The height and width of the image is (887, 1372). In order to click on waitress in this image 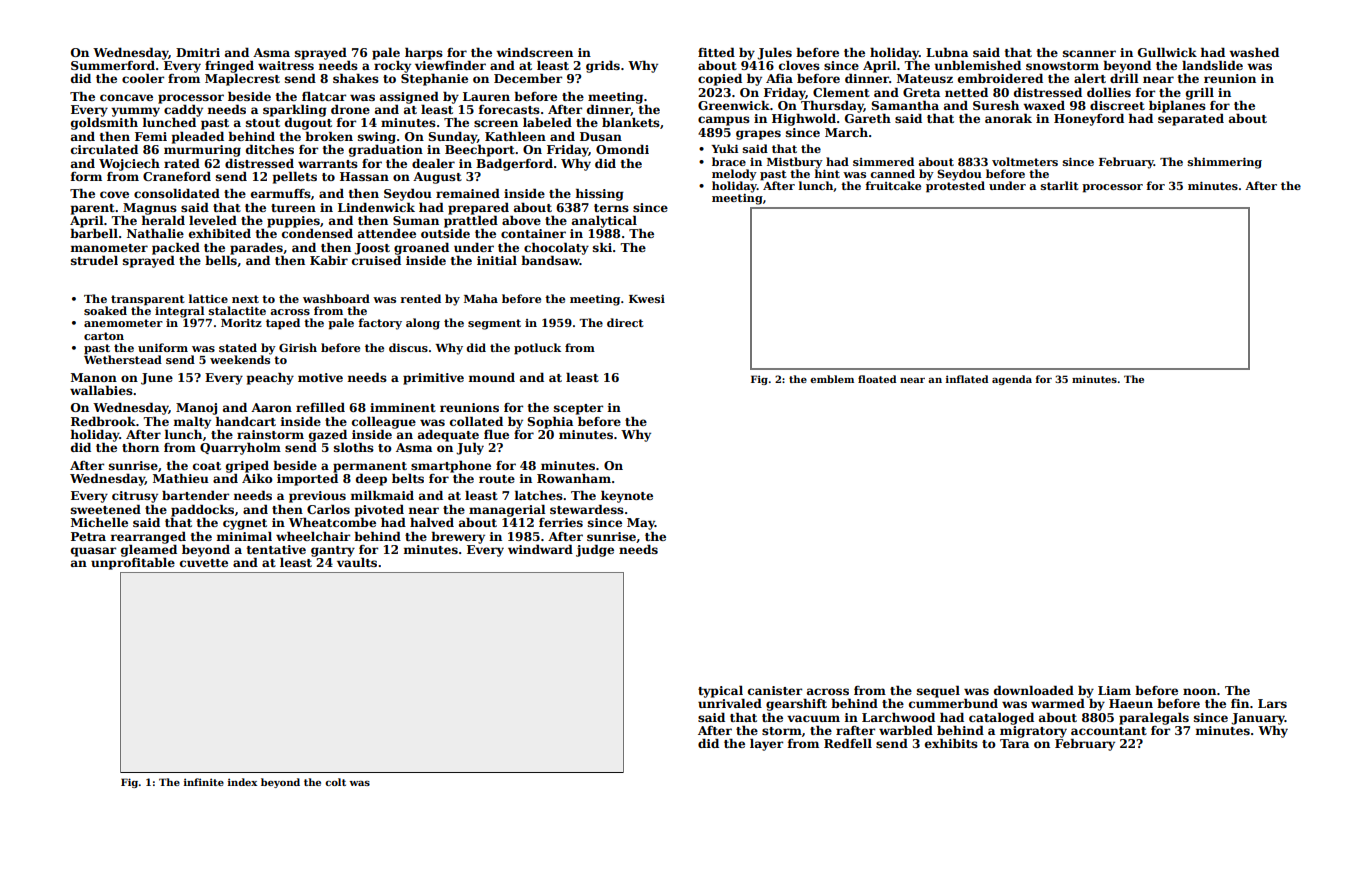, I will do `click(286, 65)`.
